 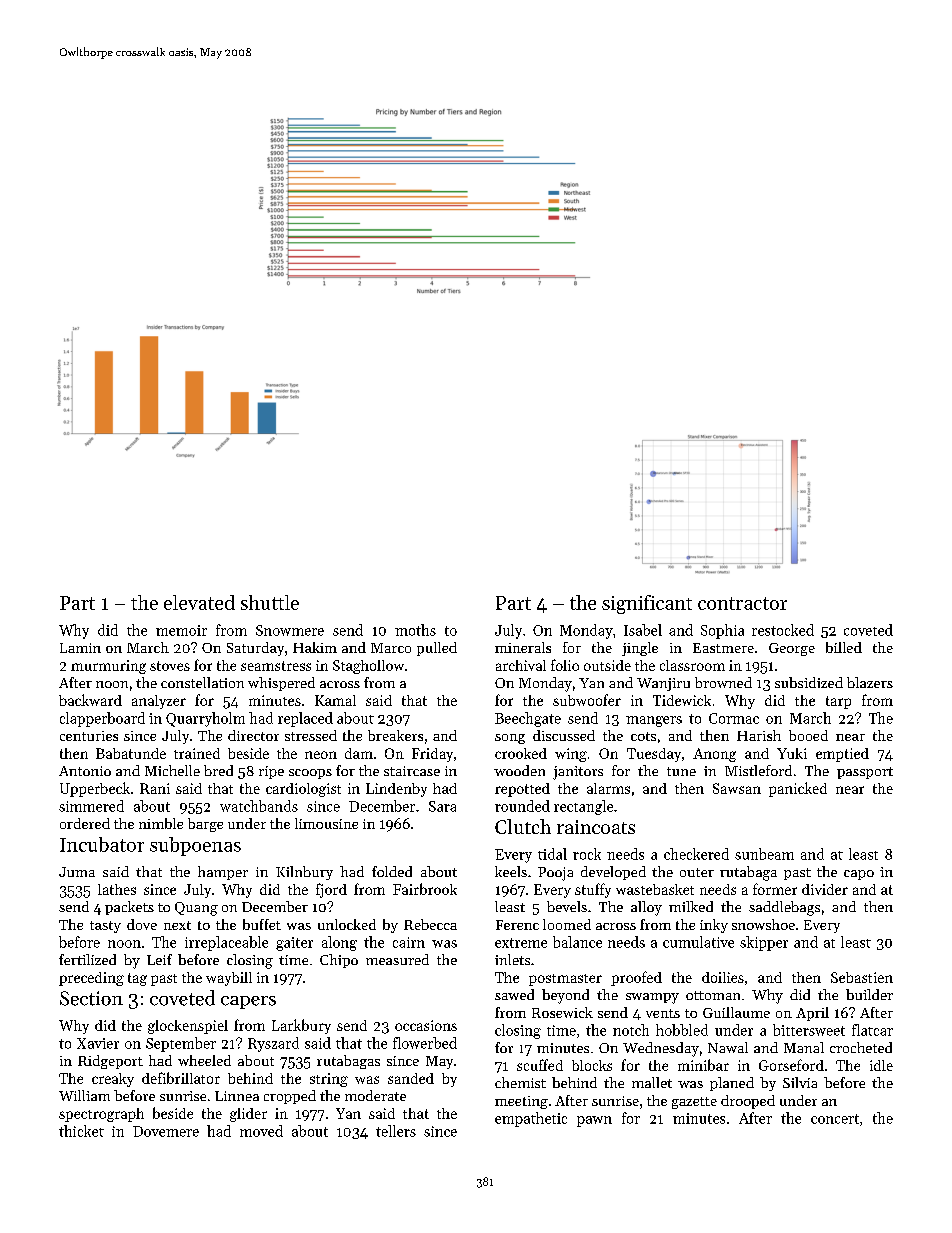 What do you see at coordinates (248, 1002) in the screenshot?
I see `capers` at bounding box center [248, 1002].
